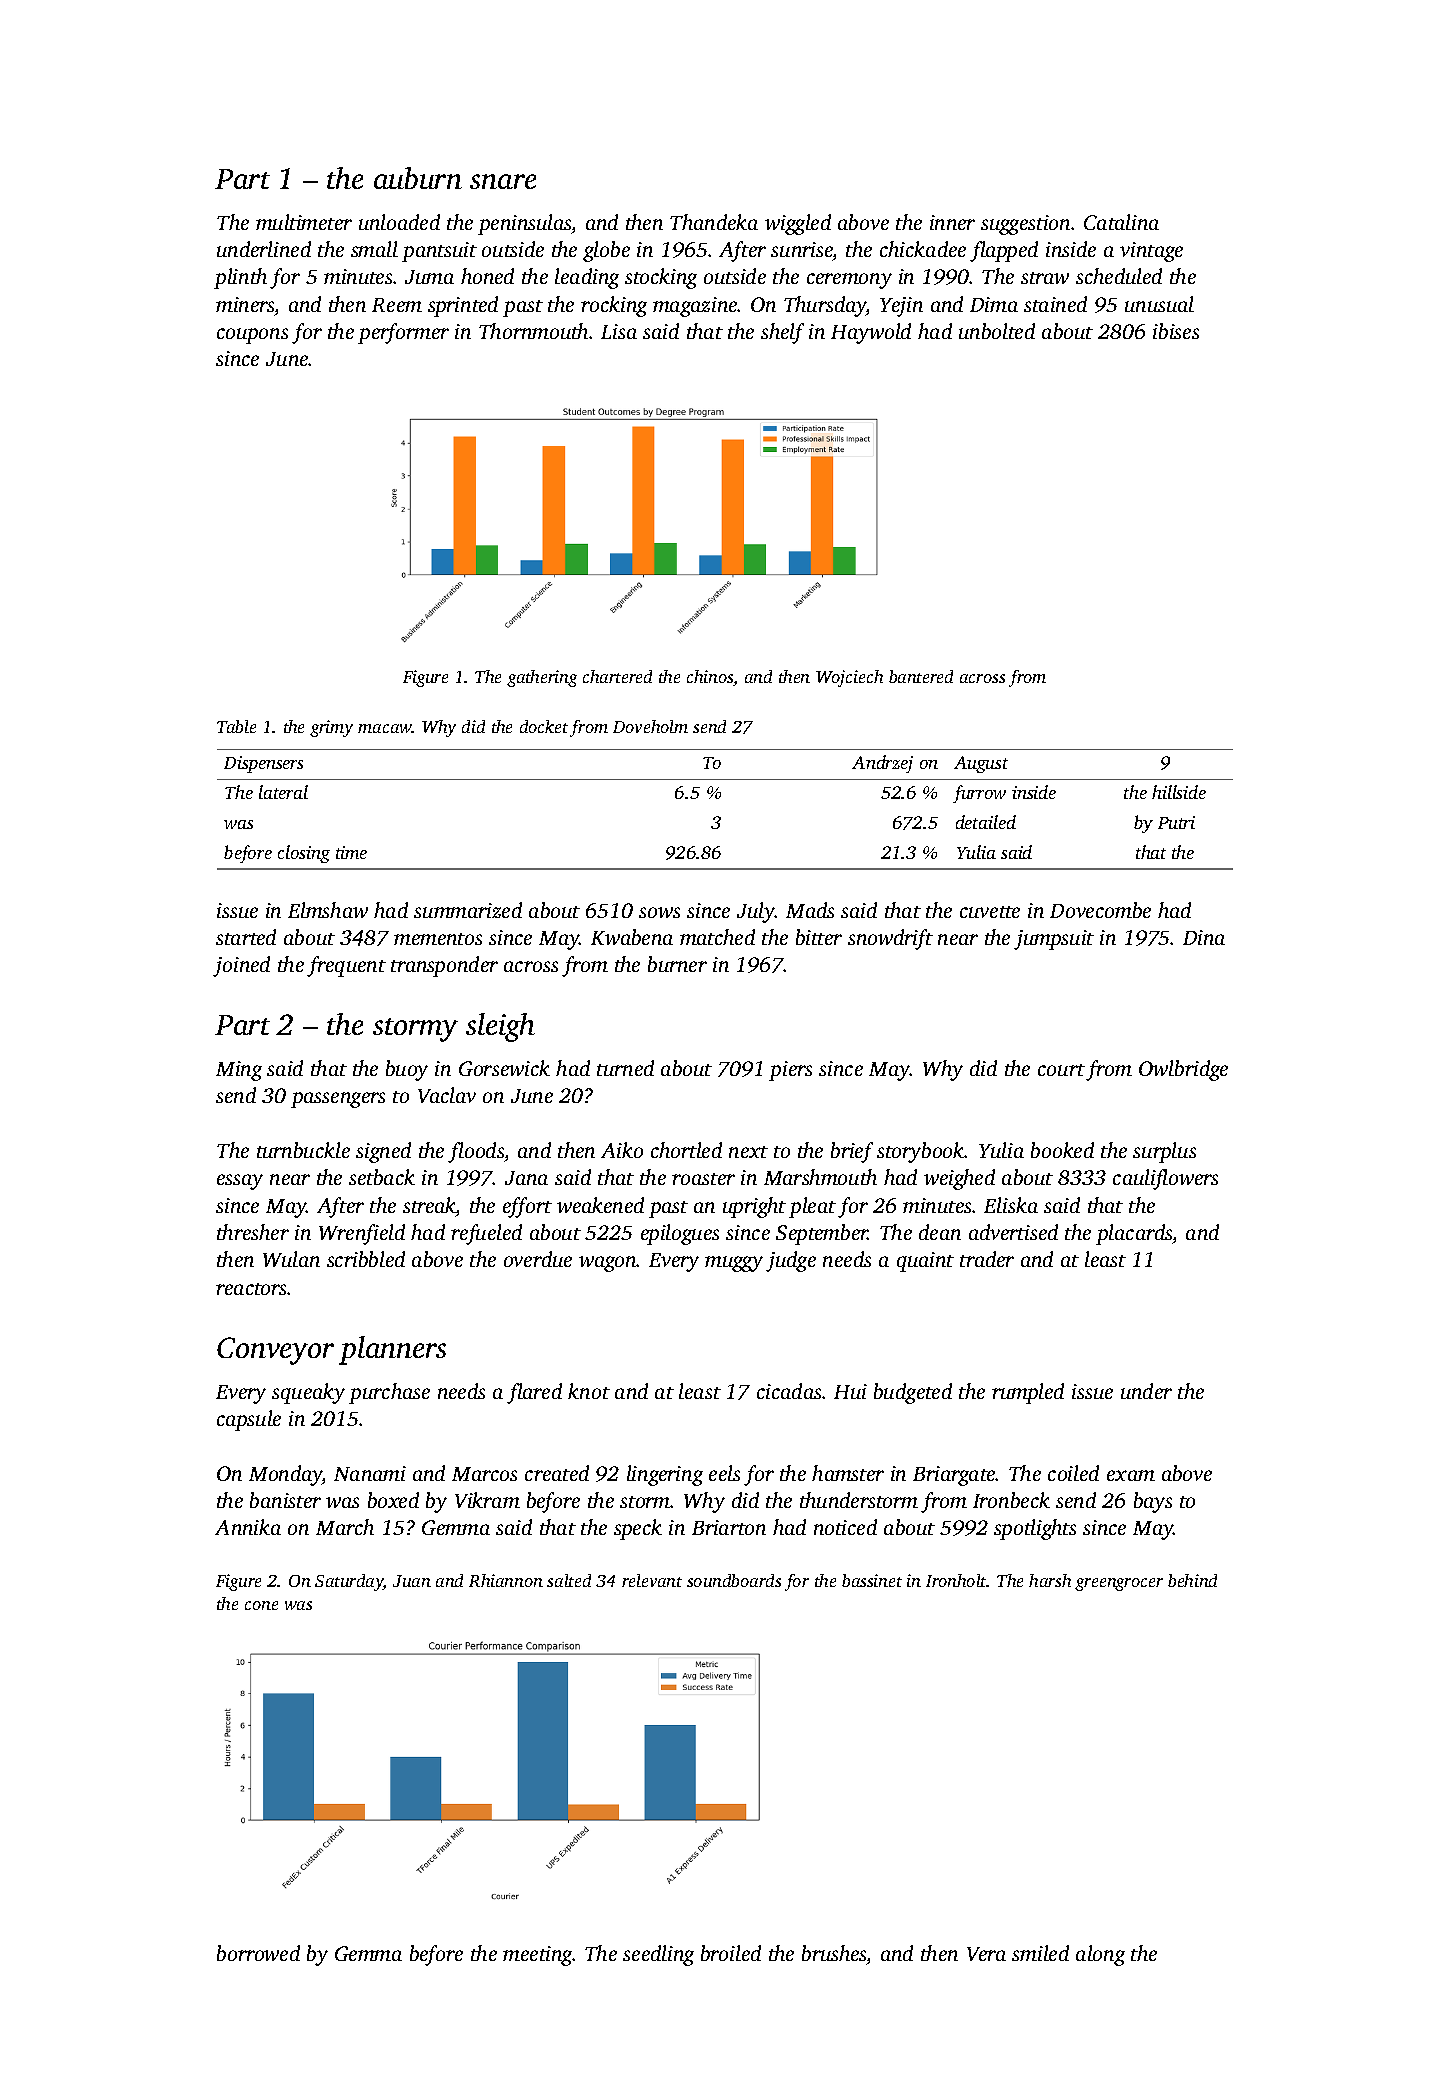 The image size is (1450, 2100). Describe the element at coordinates (661, 278) in the screenshot. I see `stocking` at that location.
